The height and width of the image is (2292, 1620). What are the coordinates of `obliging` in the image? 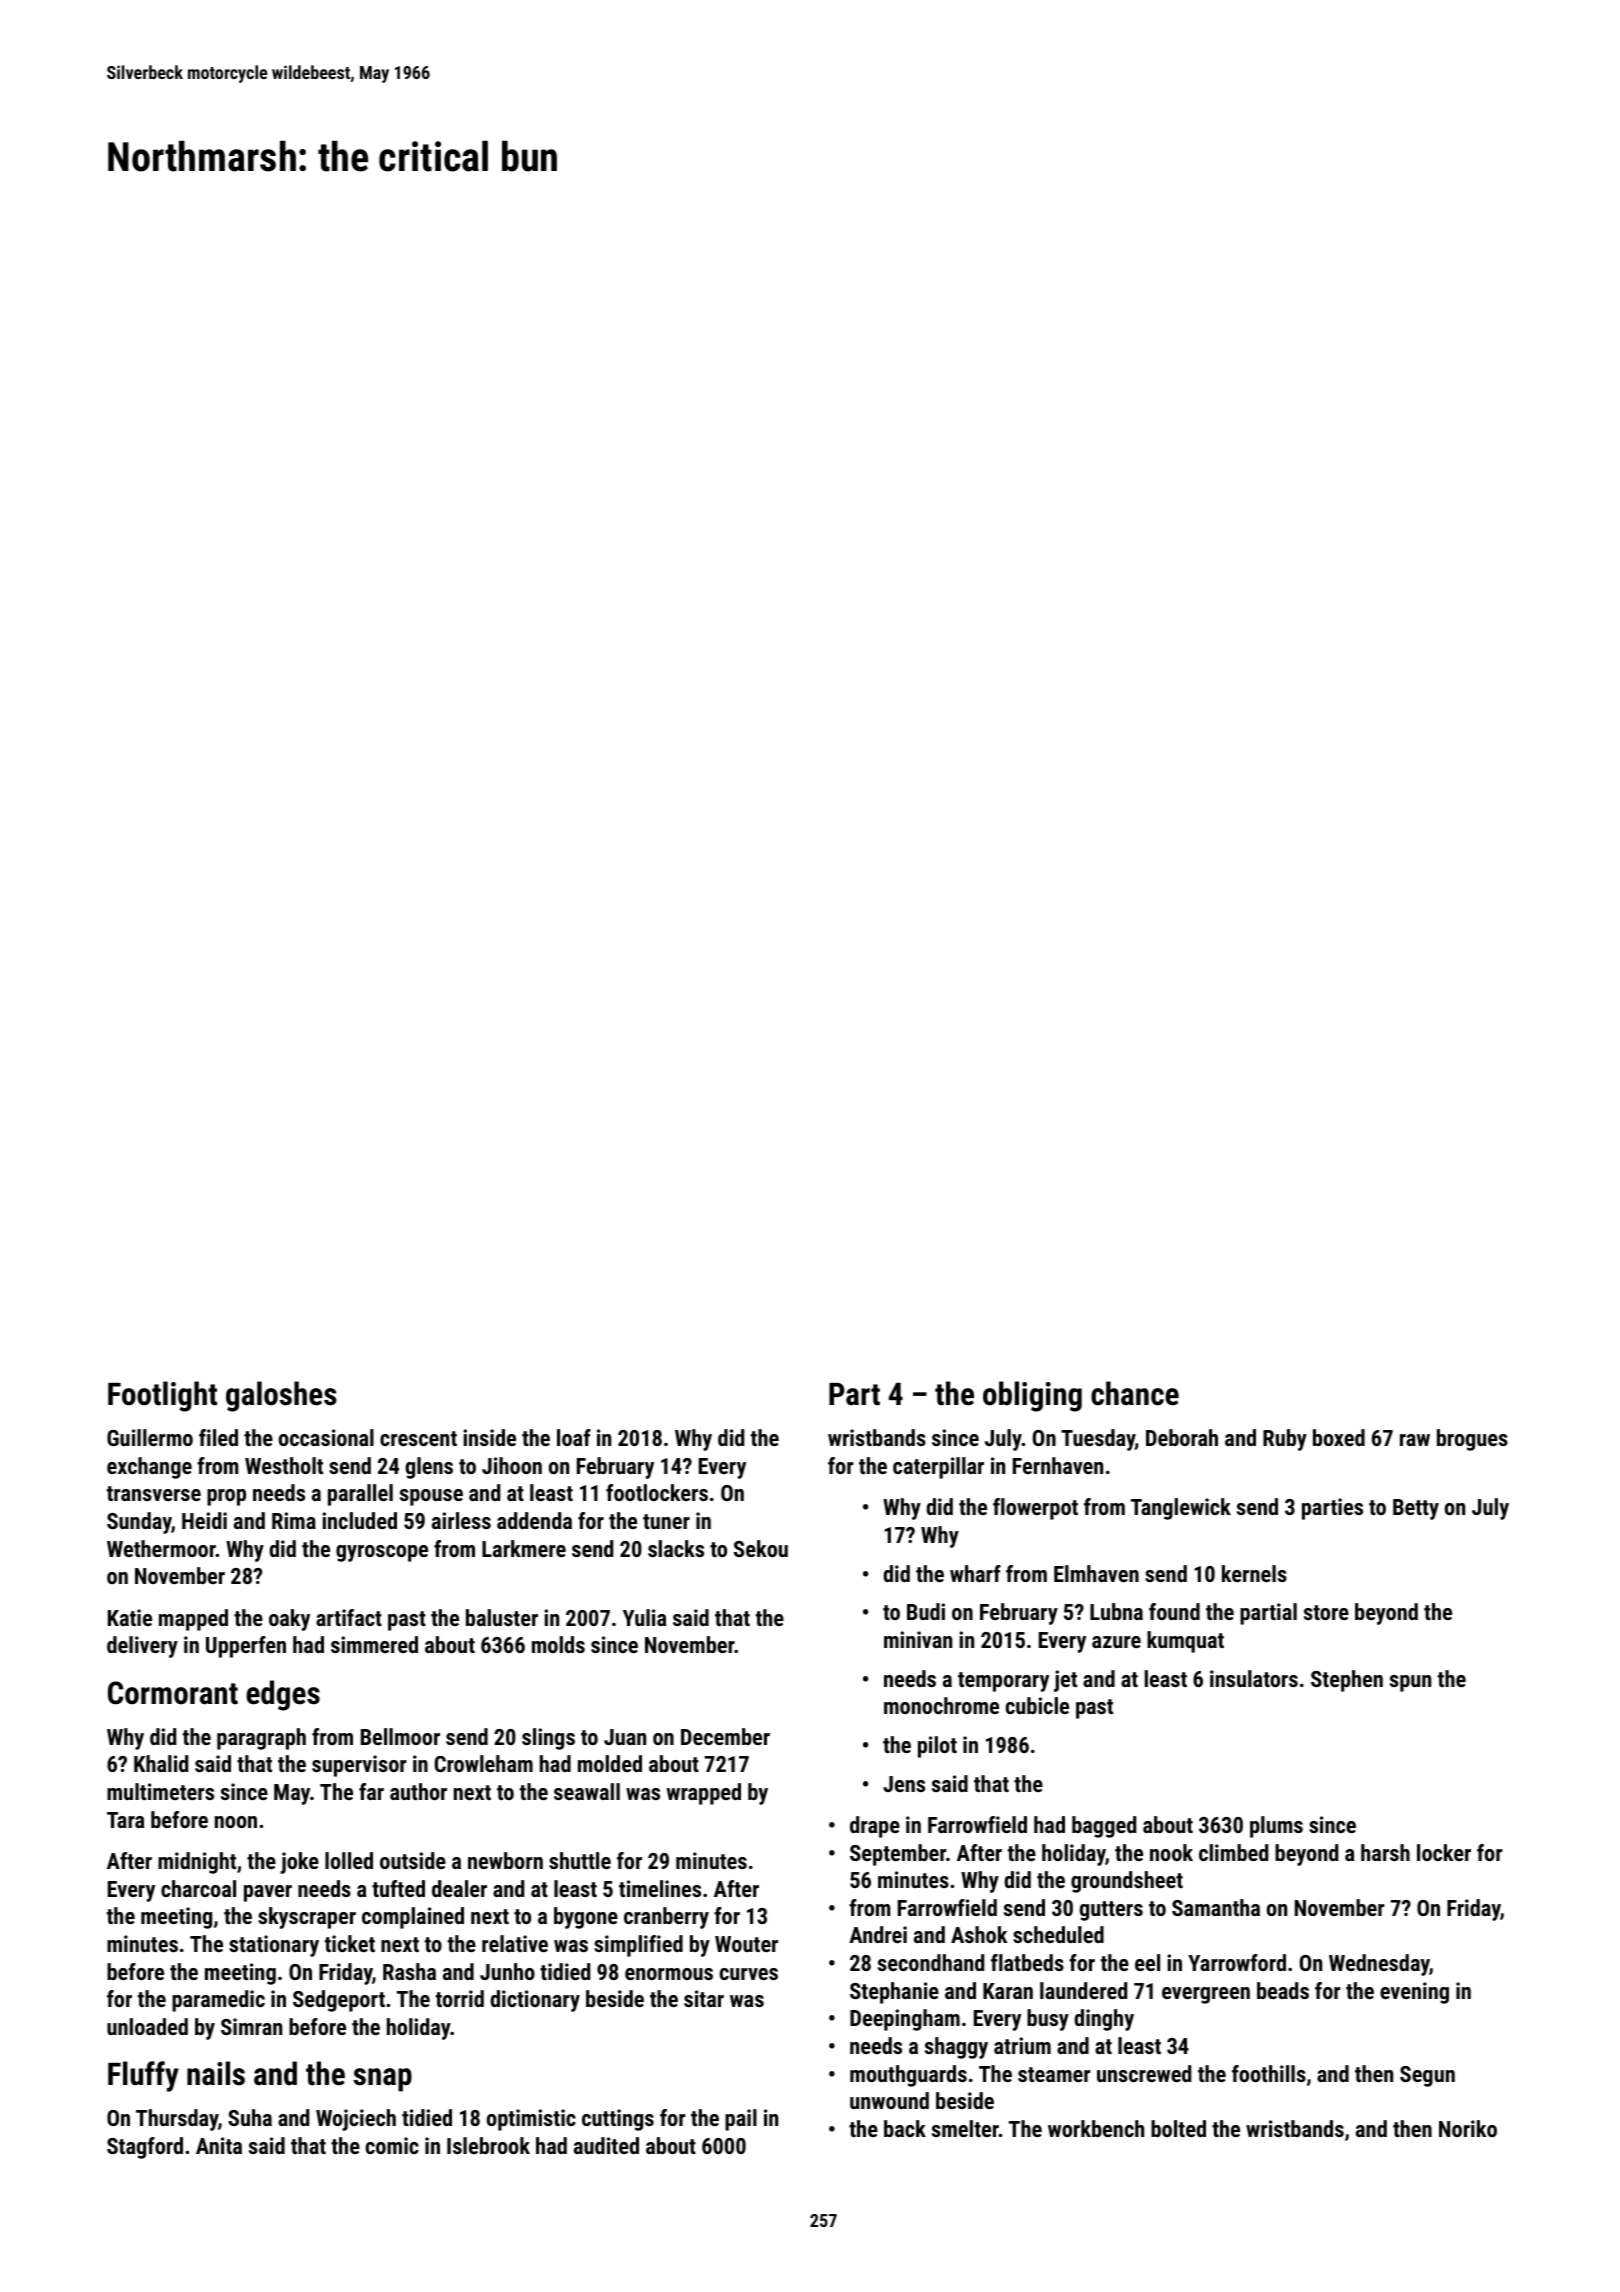 It's located at (1032, 1396).
